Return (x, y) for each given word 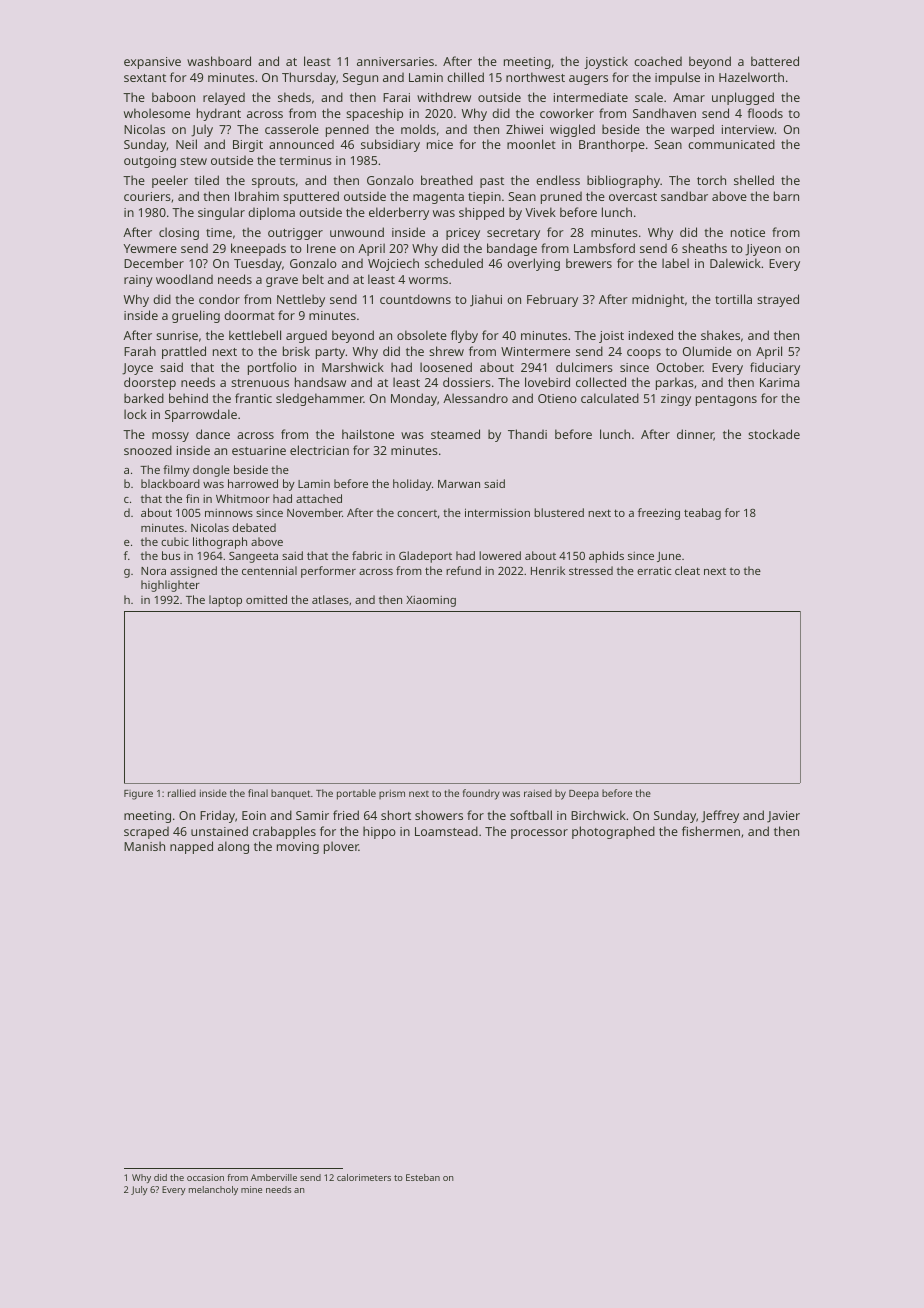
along (233, 847)
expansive (152, 63)
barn (786, 196)
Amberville (274, 1177)
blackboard (170, 483)
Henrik (548, 570)
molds (418, 129)
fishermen (711, 831)
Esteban (423, 1177)
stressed (591, 570)
